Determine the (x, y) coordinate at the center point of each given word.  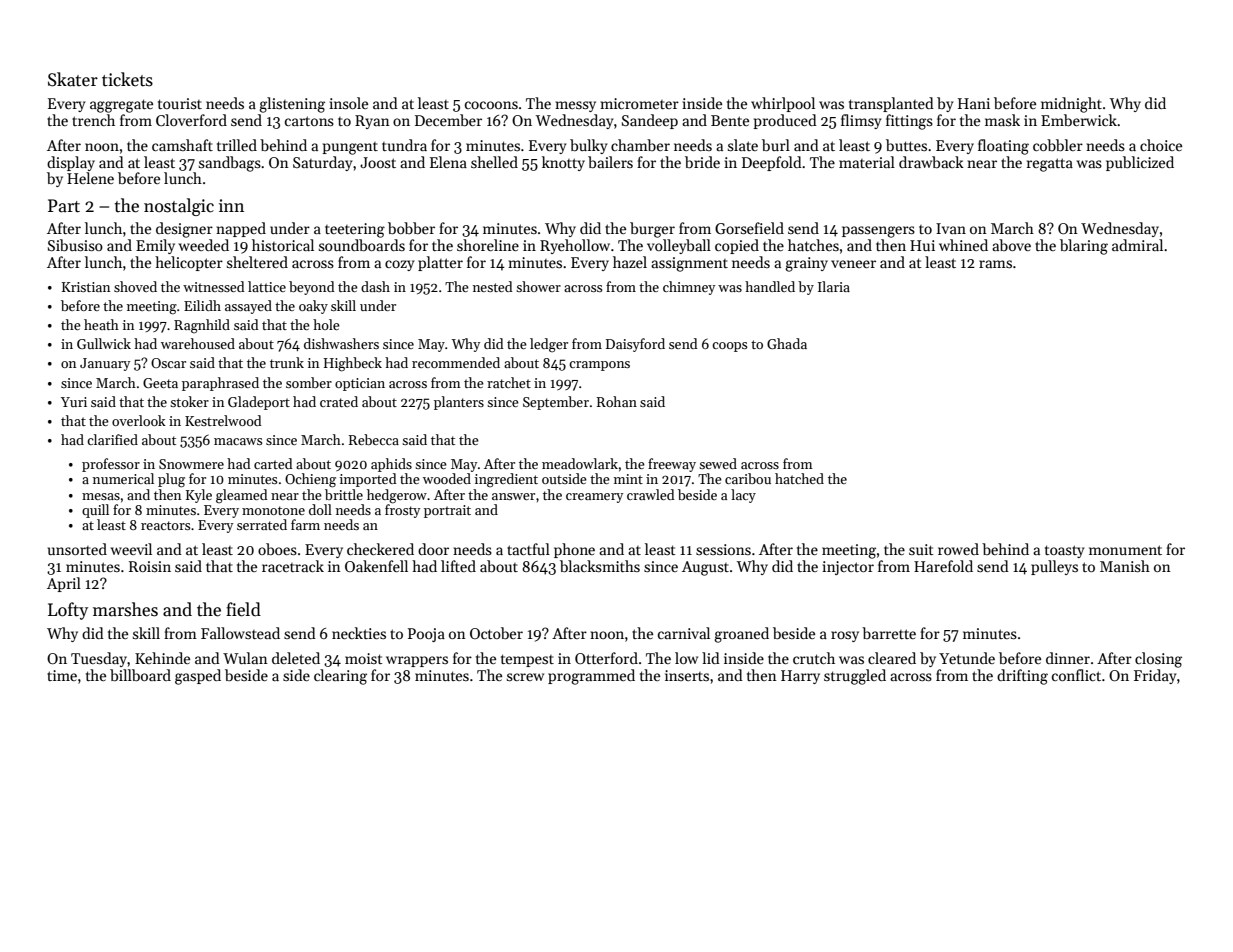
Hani (974, 103)
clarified (112, 439)
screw (525, 677)
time (62, 675)
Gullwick (104, 343)
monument (1125, 550)
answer (513, 496)
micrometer (639, 103)
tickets (127, 79)
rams (995, 264)
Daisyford (635, 345)
